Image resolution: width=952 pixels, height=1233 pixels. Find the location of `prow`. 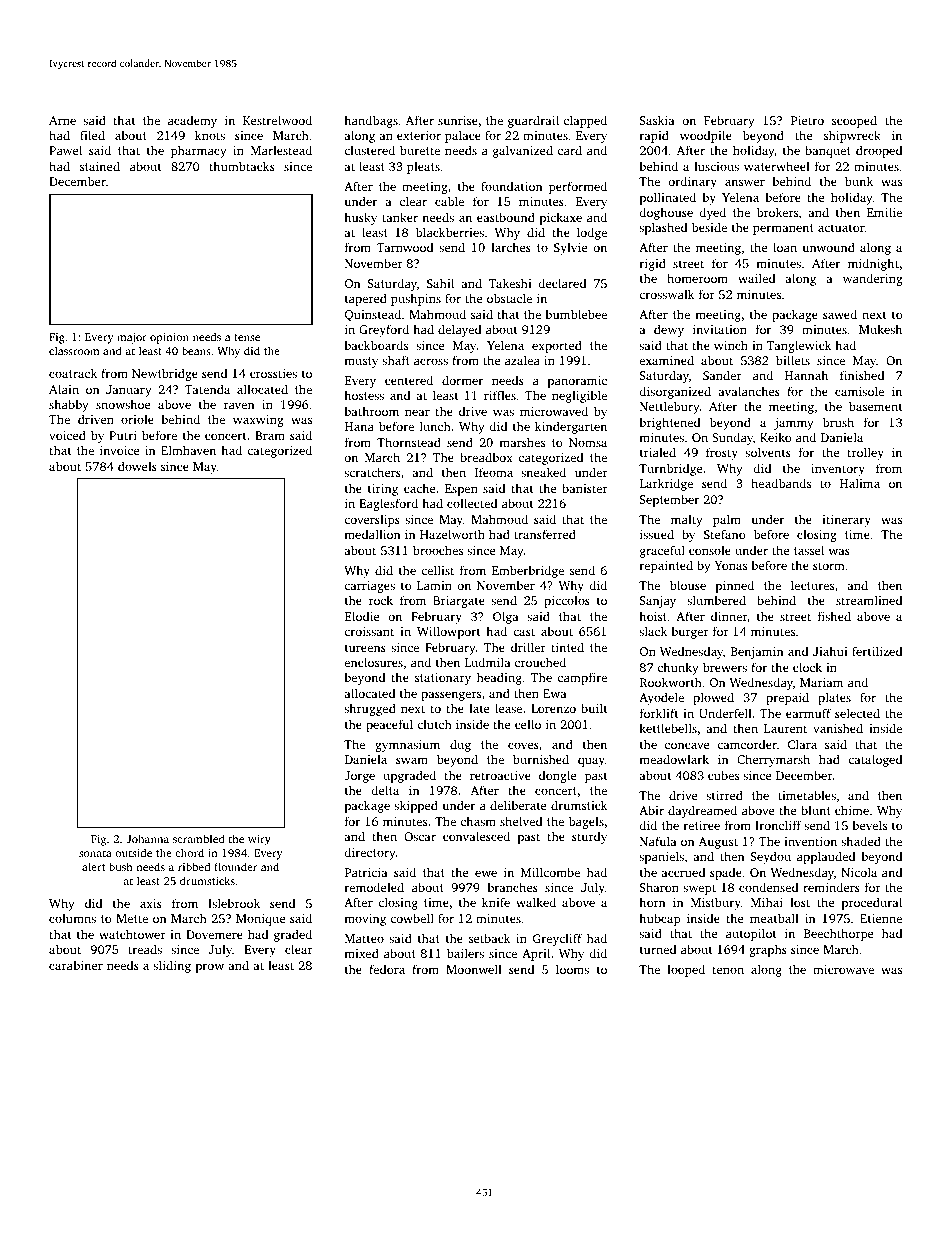

prow is located at coordinates (209, 968).
